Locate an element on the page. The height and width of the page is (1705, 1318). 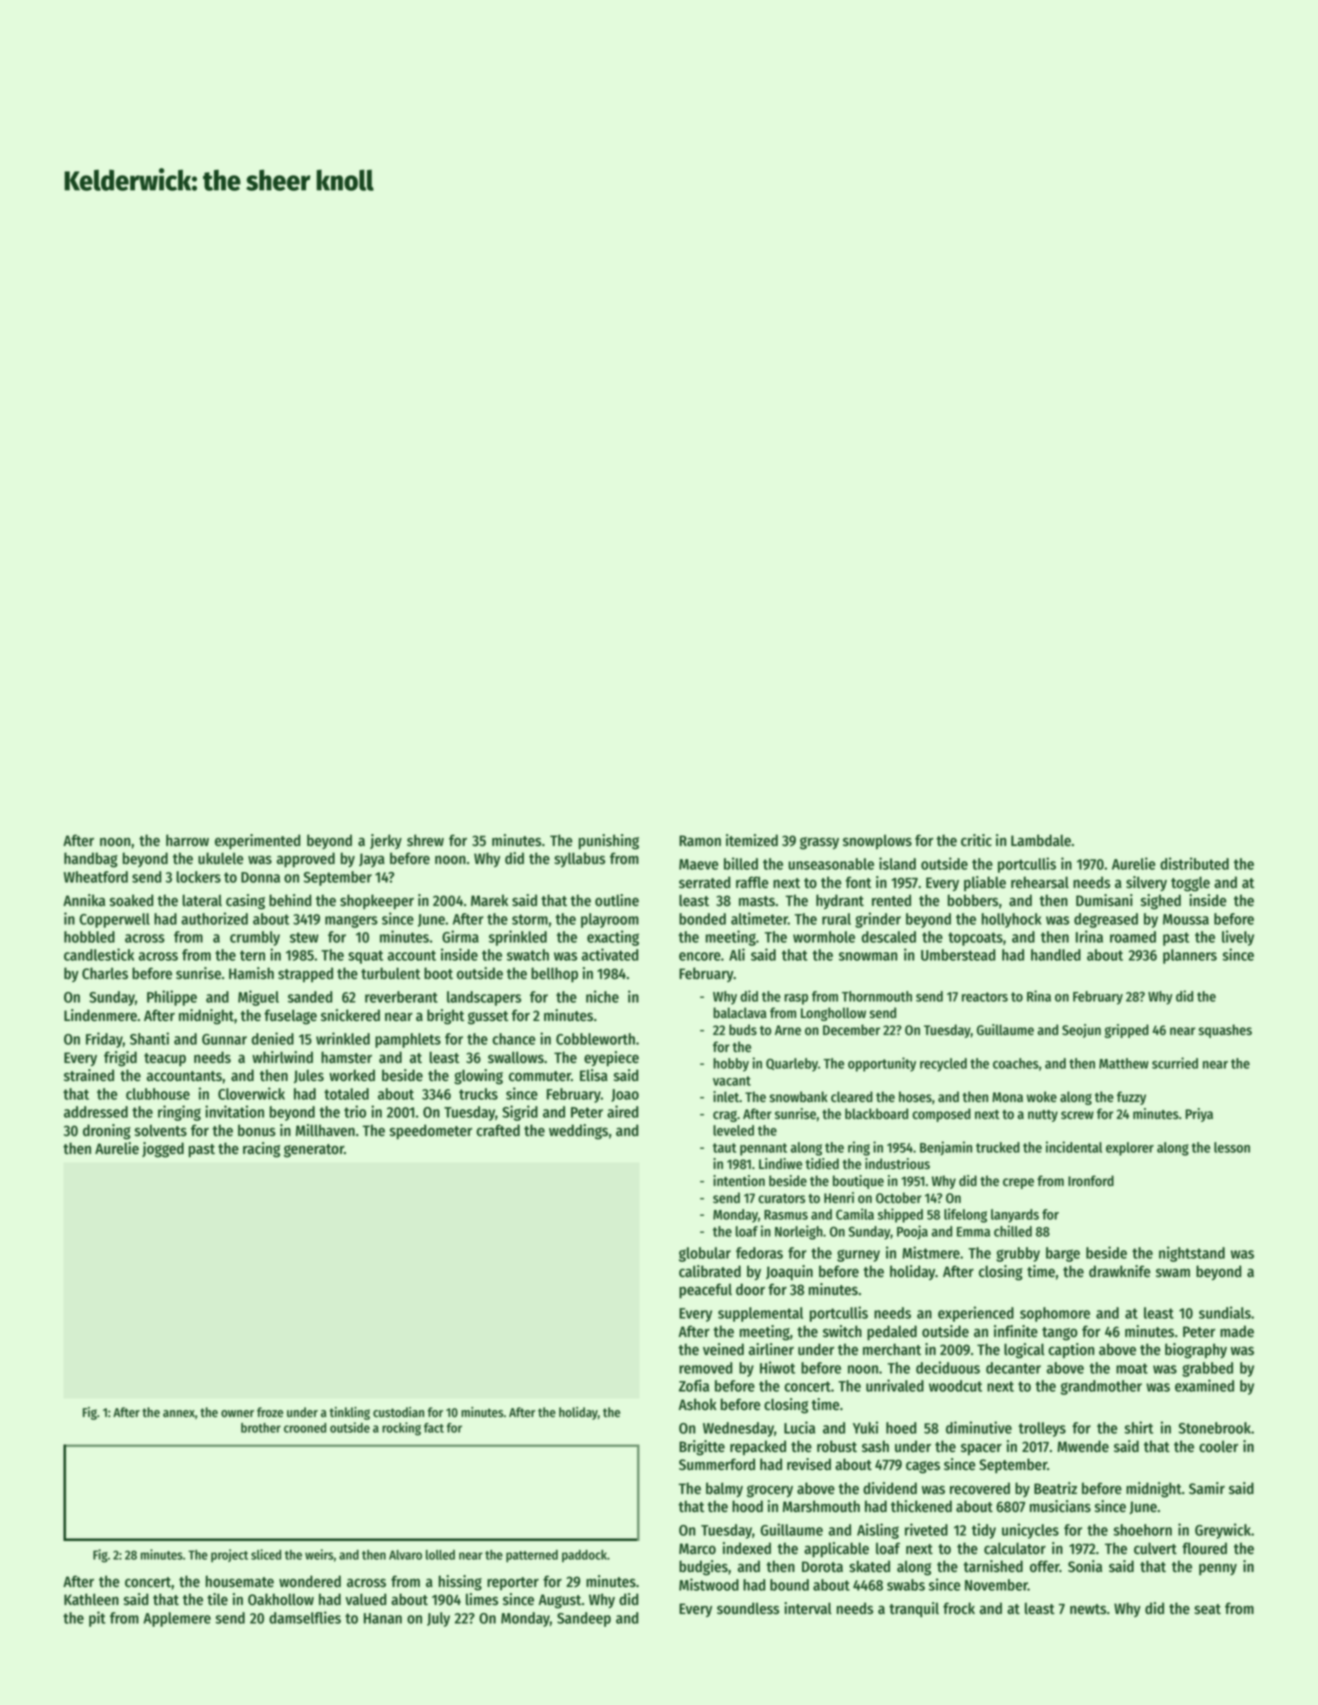
gusset is located at coordinates (488, 1018).
